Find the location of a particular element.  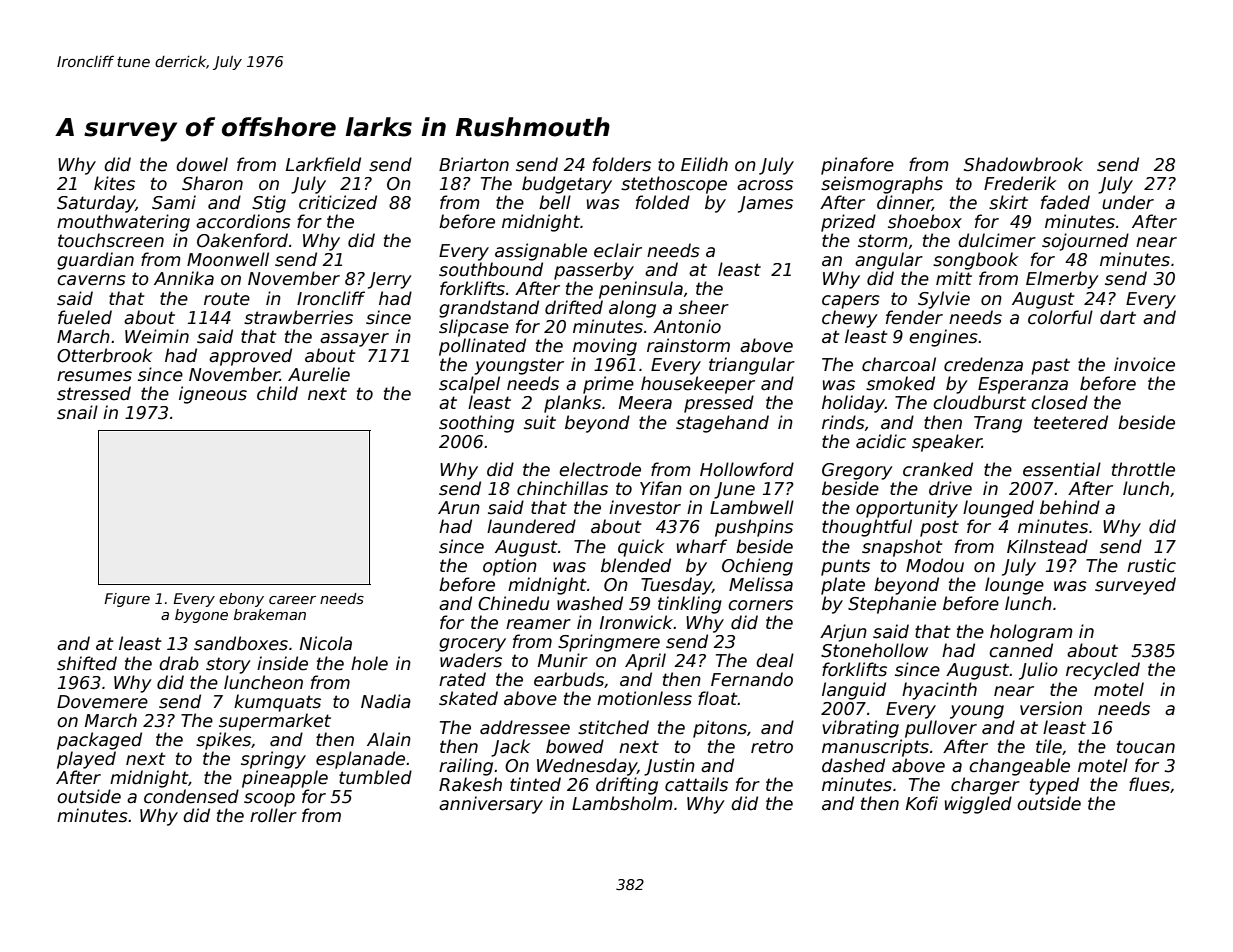

Arun is located at coordinates (459, 507).
